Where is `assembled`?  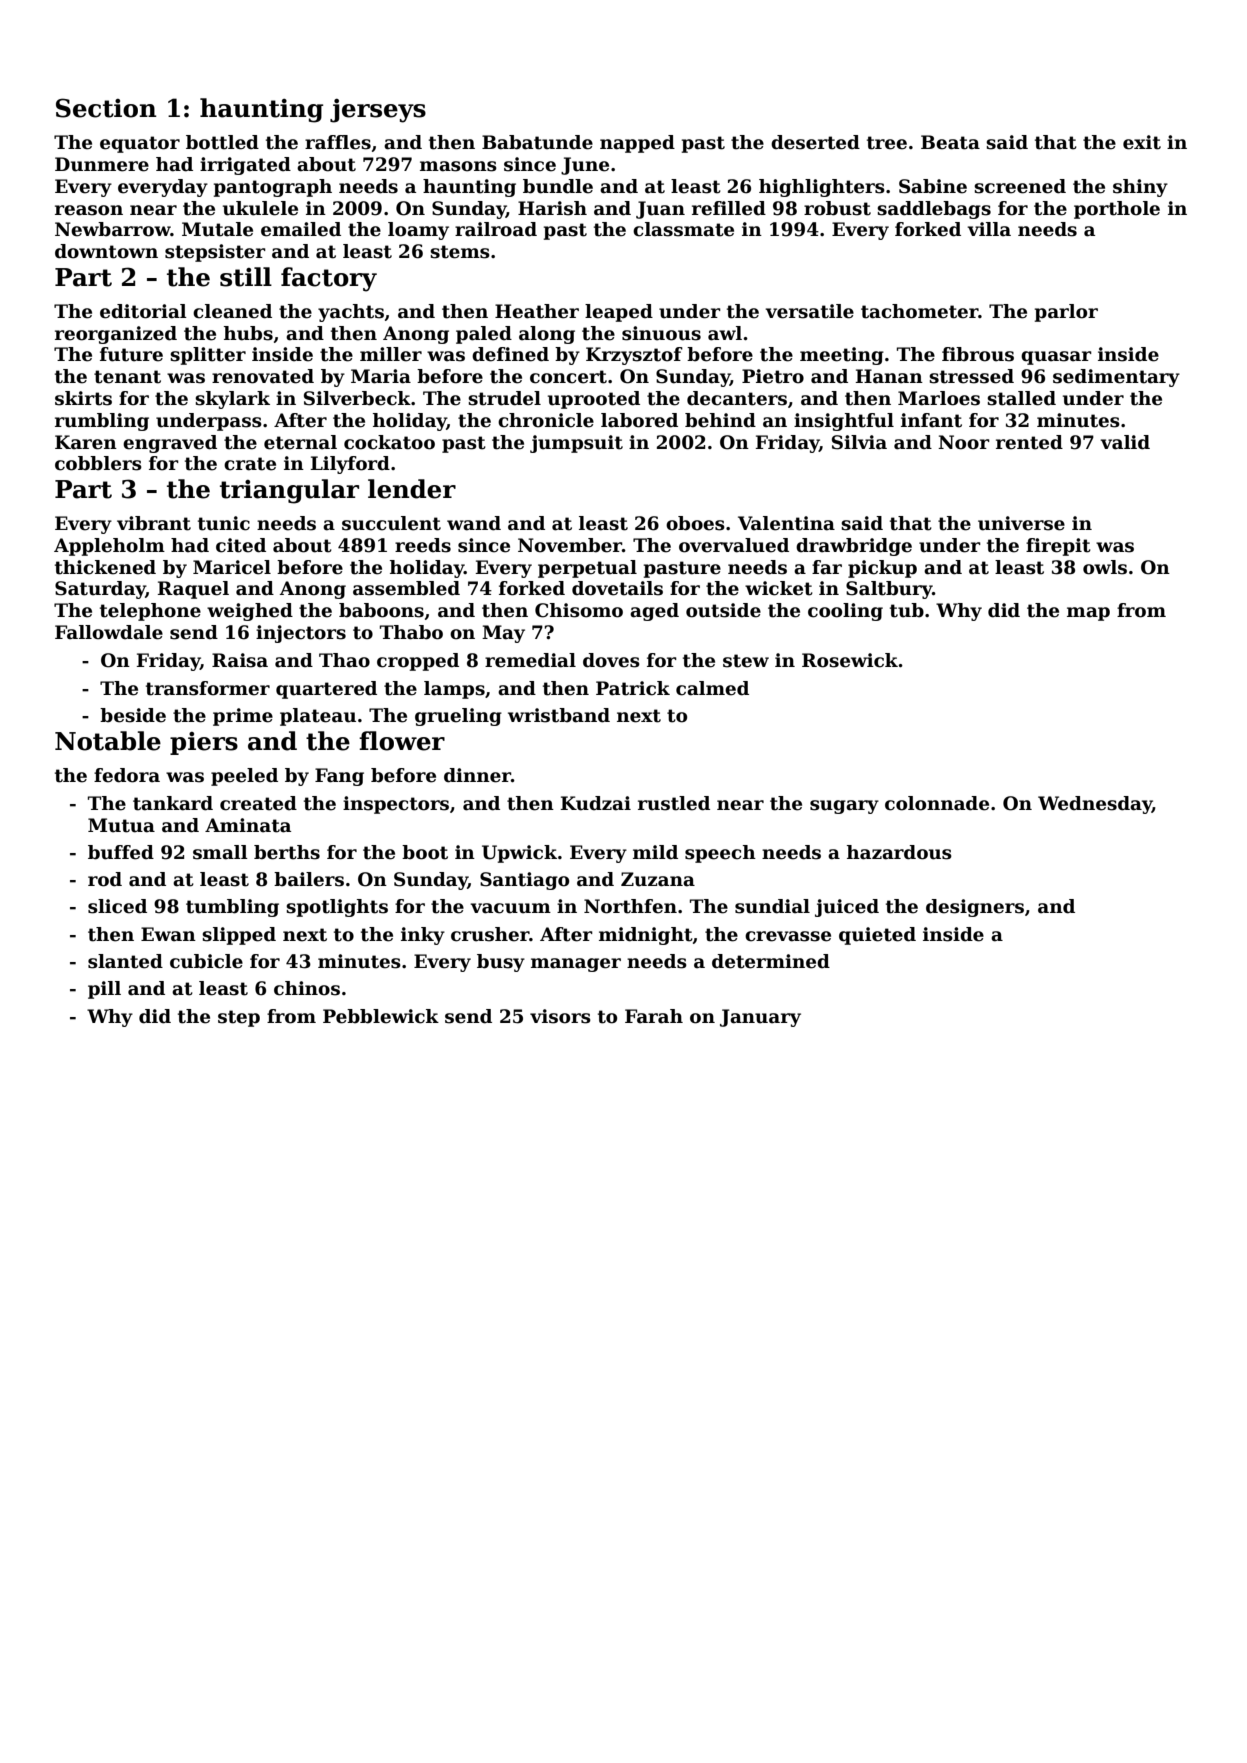
assembled is located at coordinates (406, 588).
